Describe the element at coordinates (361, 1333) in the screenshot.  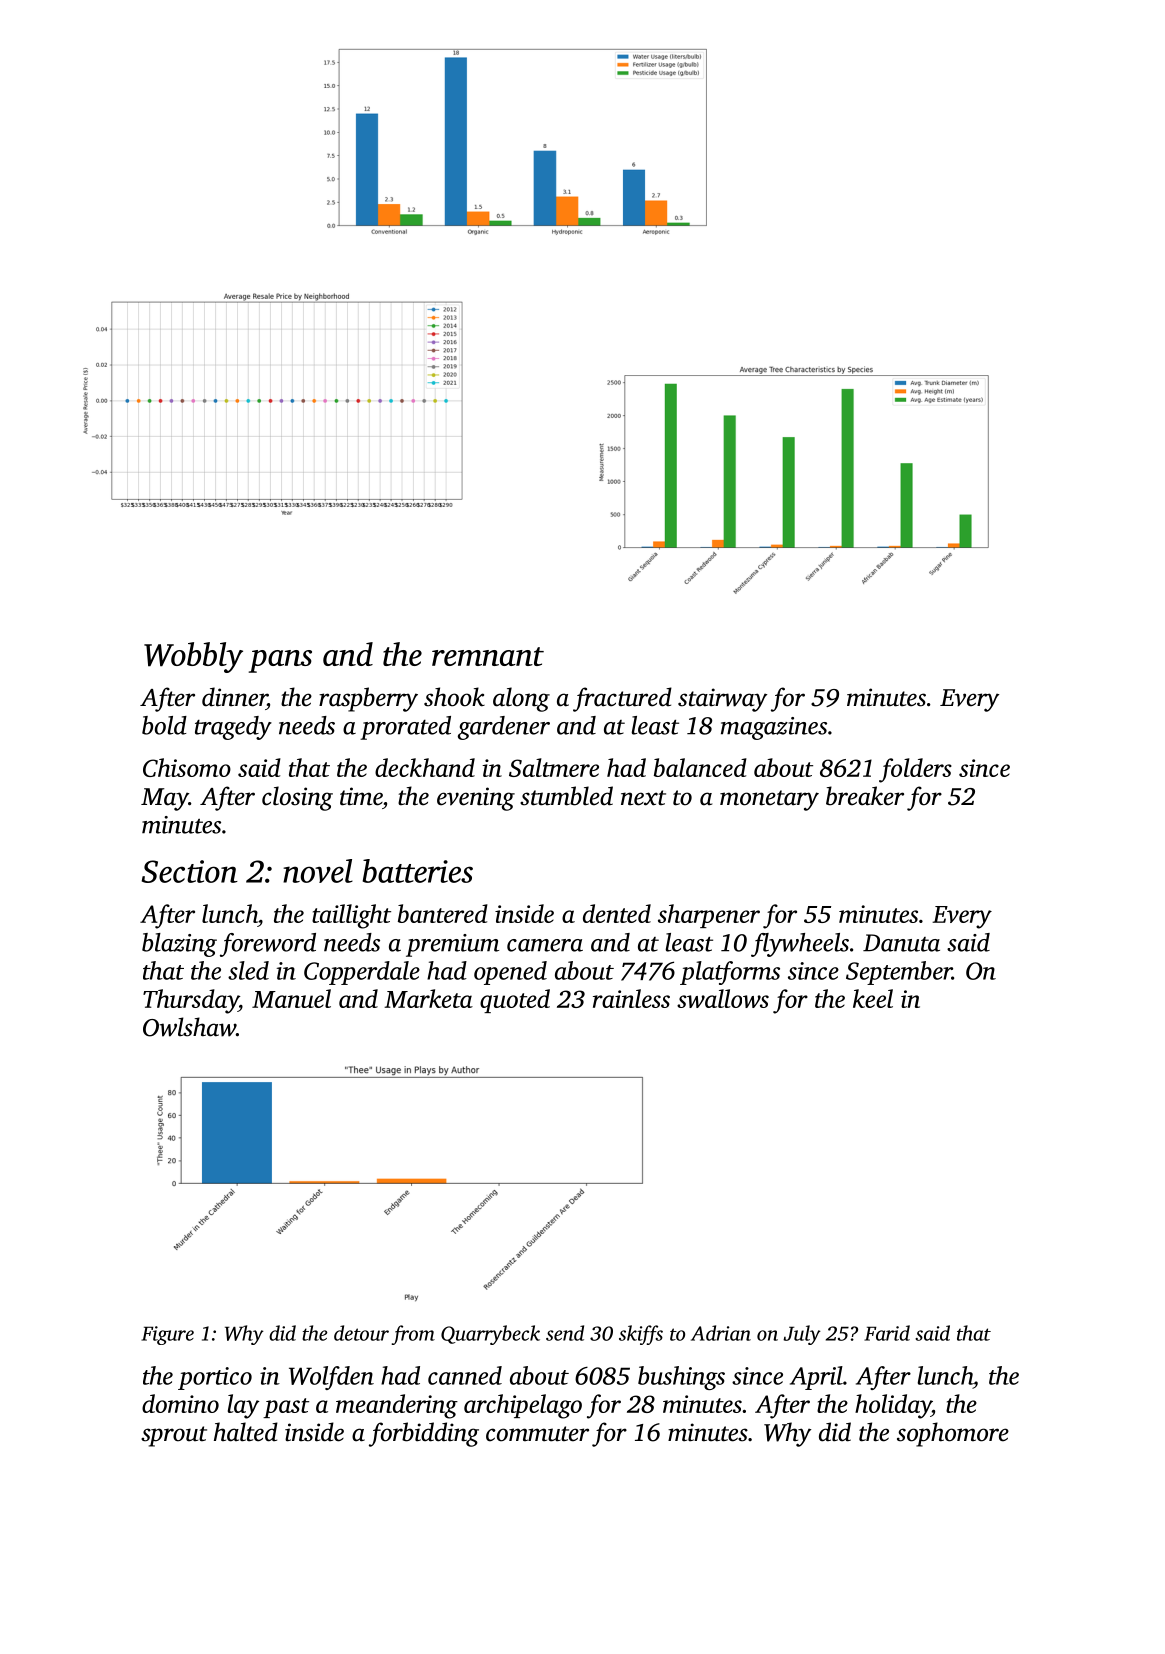
I see `detour` at that location.
